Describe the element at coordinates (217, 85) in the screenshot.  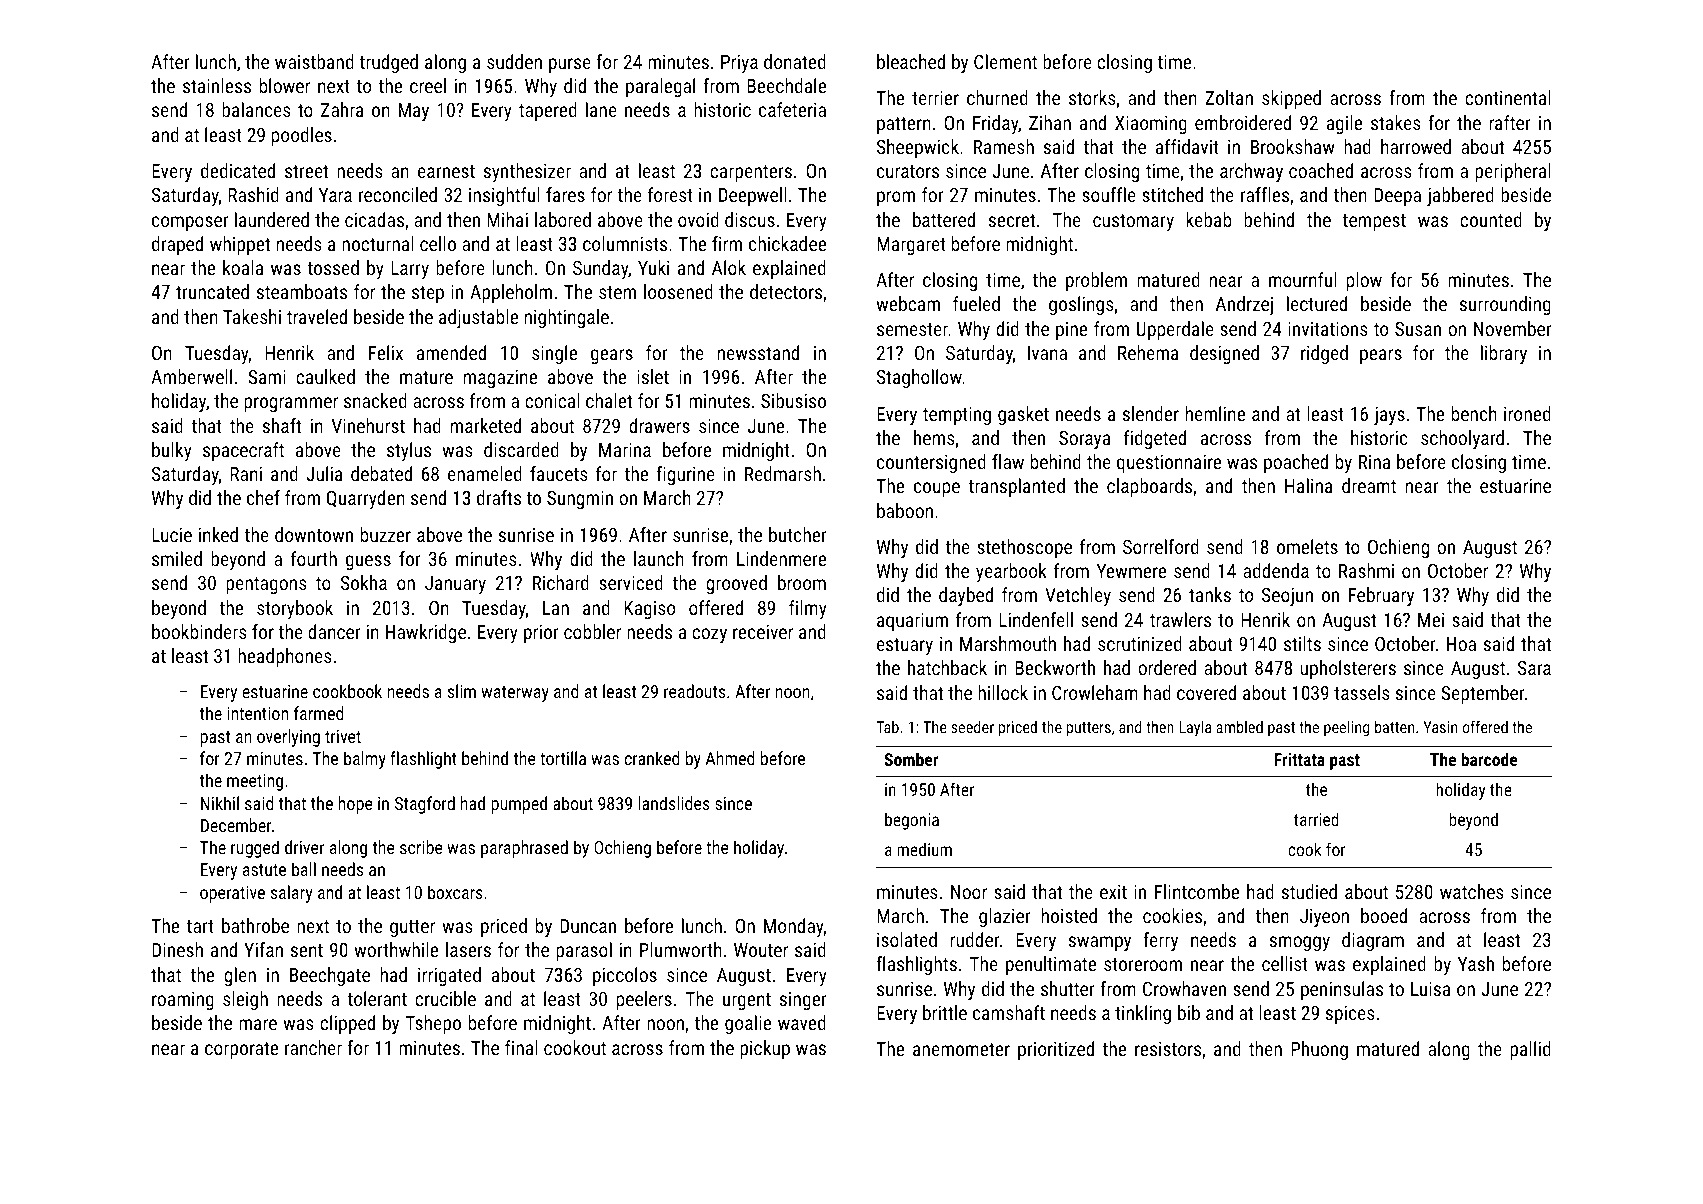
I see `stainless` at that location.
